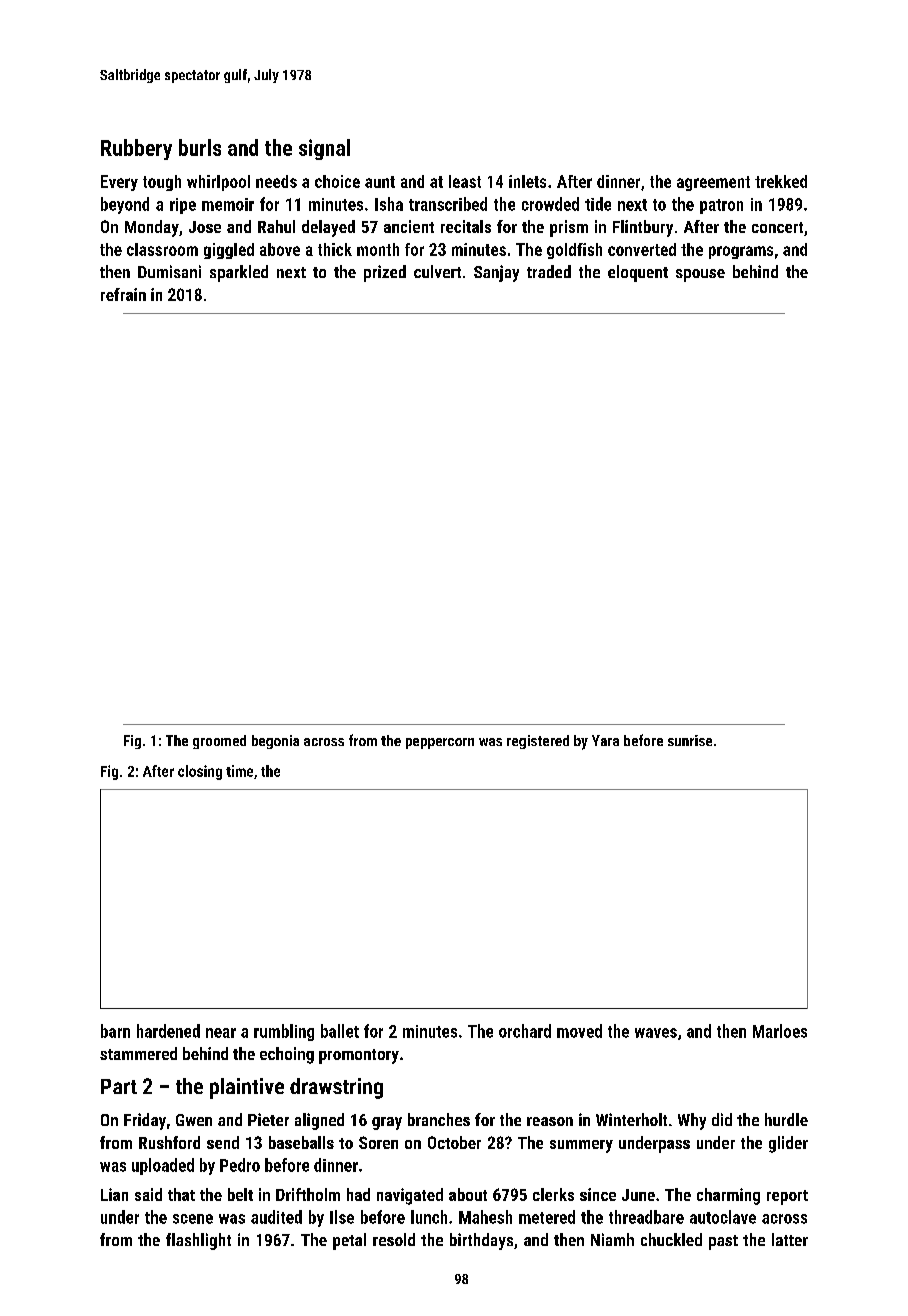  What do you see at coordinates (324, 149) in the page?
I see `signal` at bounding box center [324, 149].
